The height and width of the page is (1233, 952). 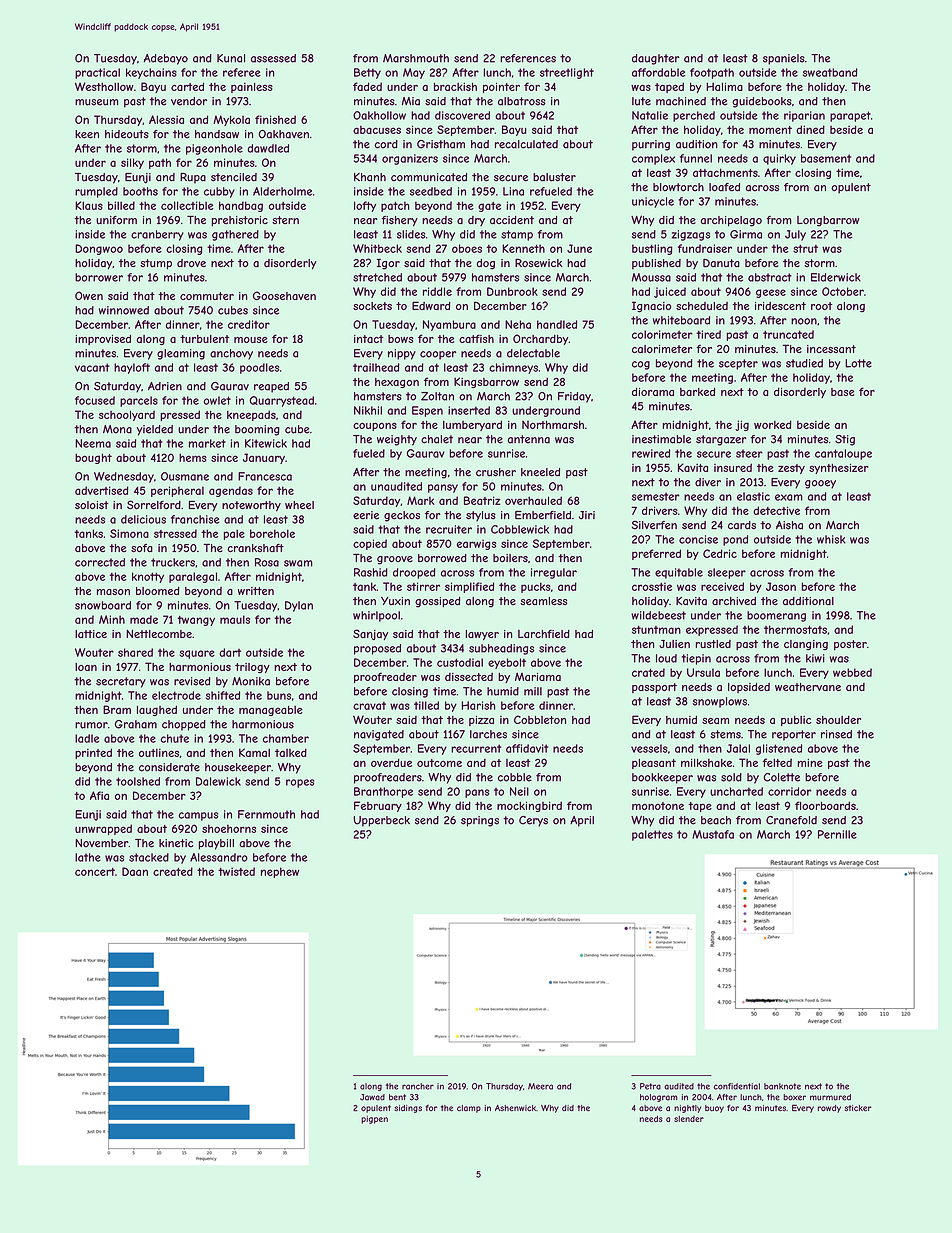 I want to click on concert, so click(x=95, y=872).
